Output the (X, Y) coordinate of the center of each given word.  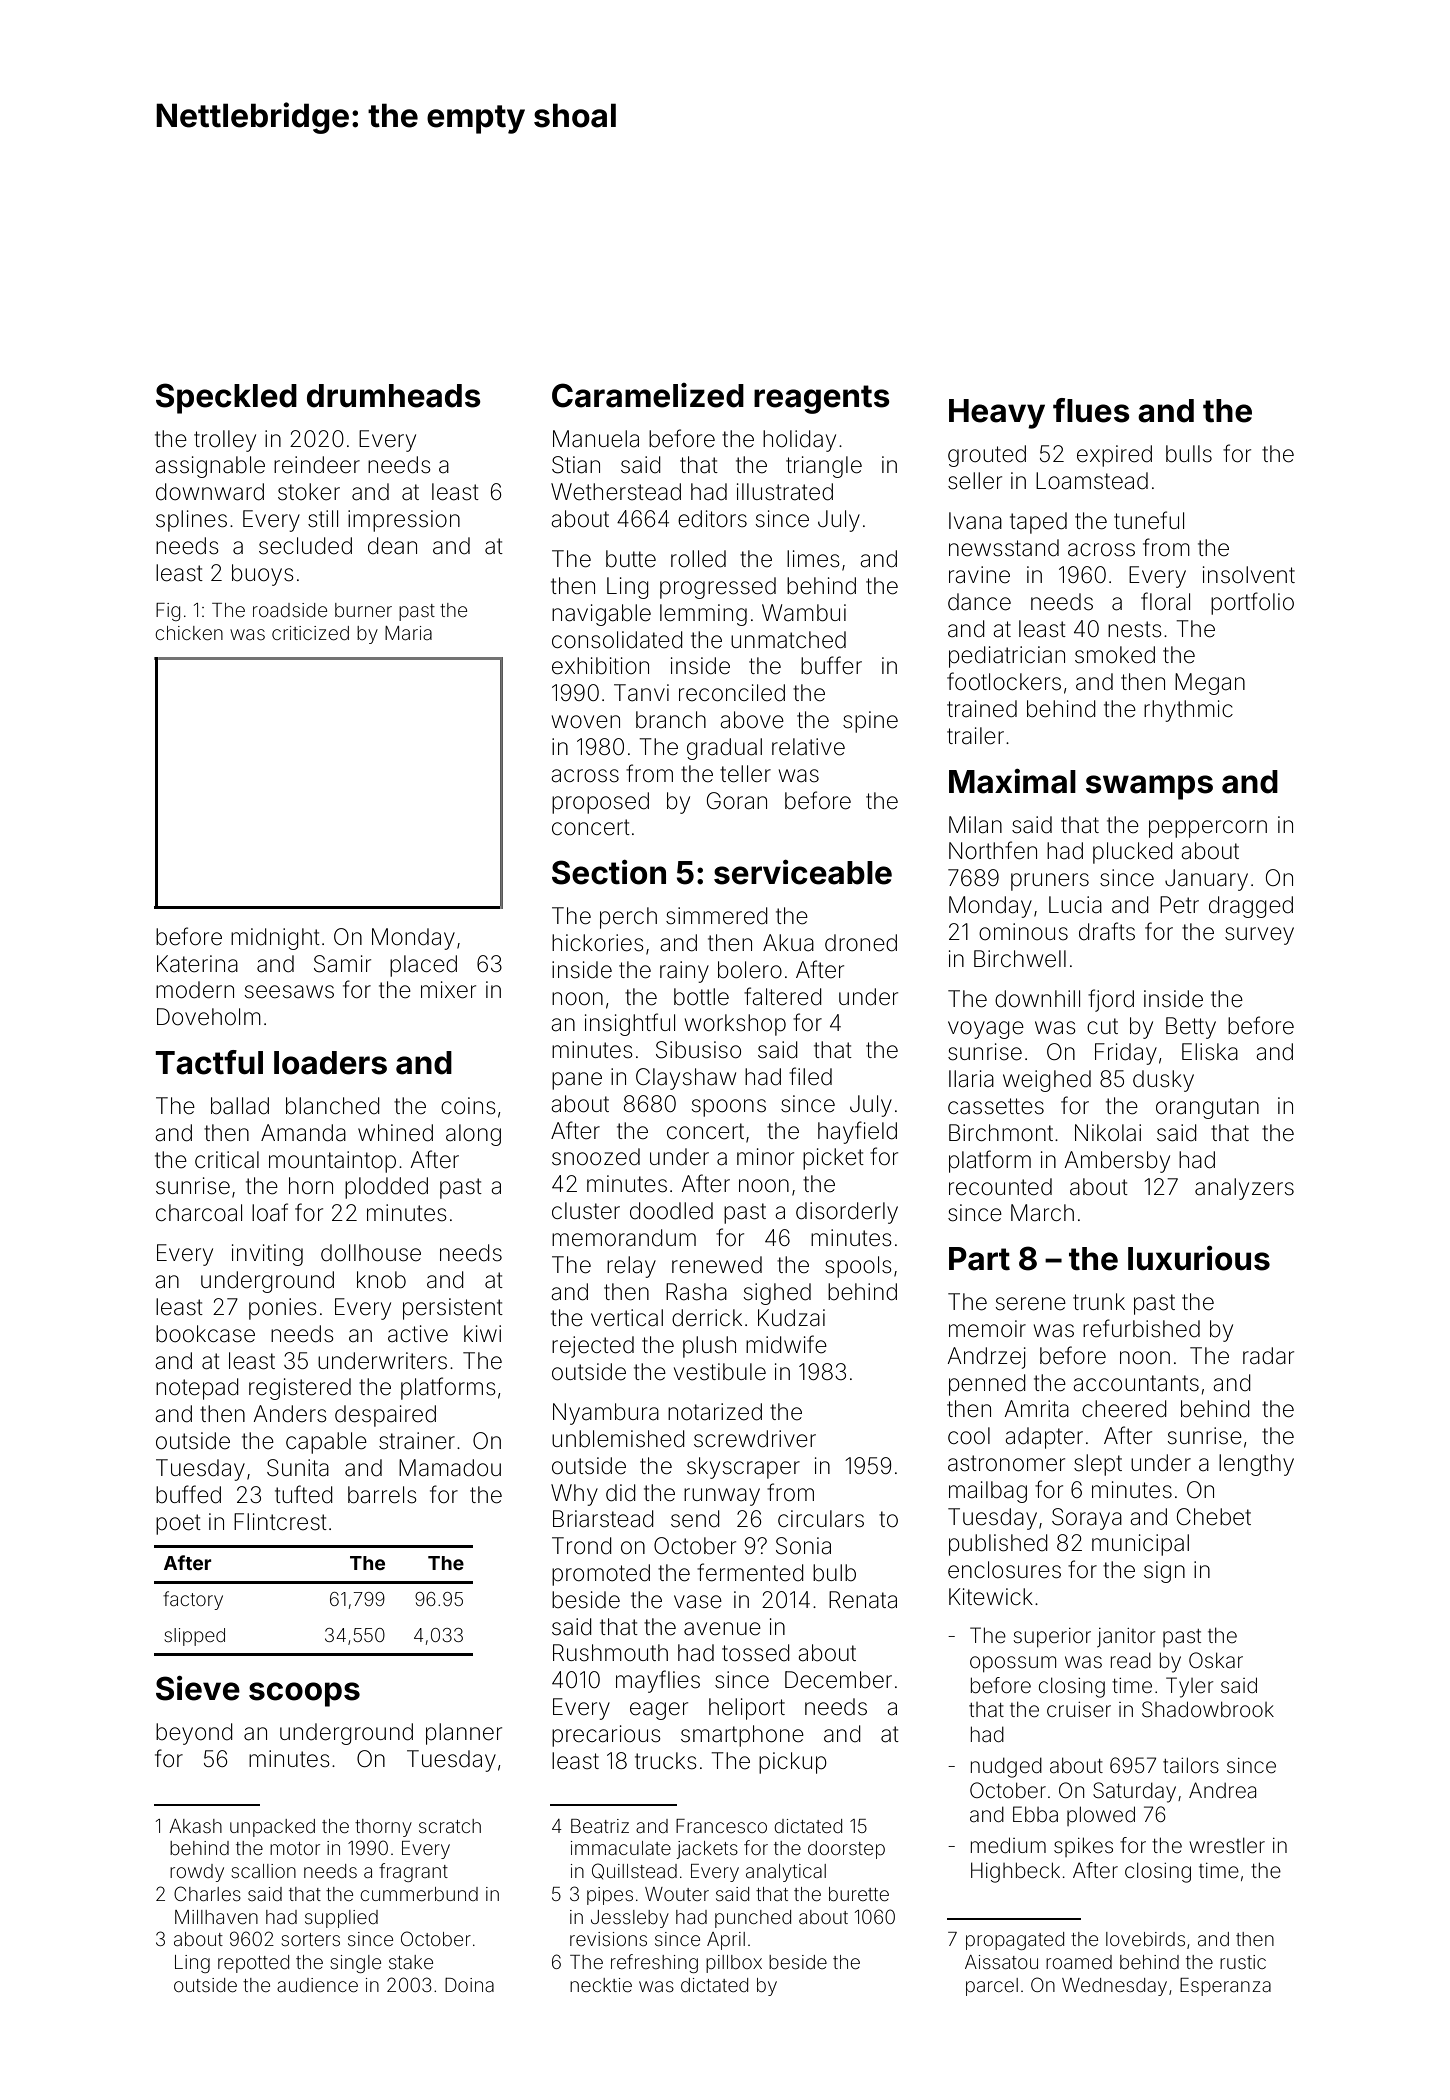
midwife (786, 1344)
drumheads (394, 396)
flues (1091, 410)
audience (317, 1985)
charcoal (199, 1213)
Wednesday (1114, 1987)
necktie (601, 1985)
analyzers (1244, 1189)
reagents (822, 399)
